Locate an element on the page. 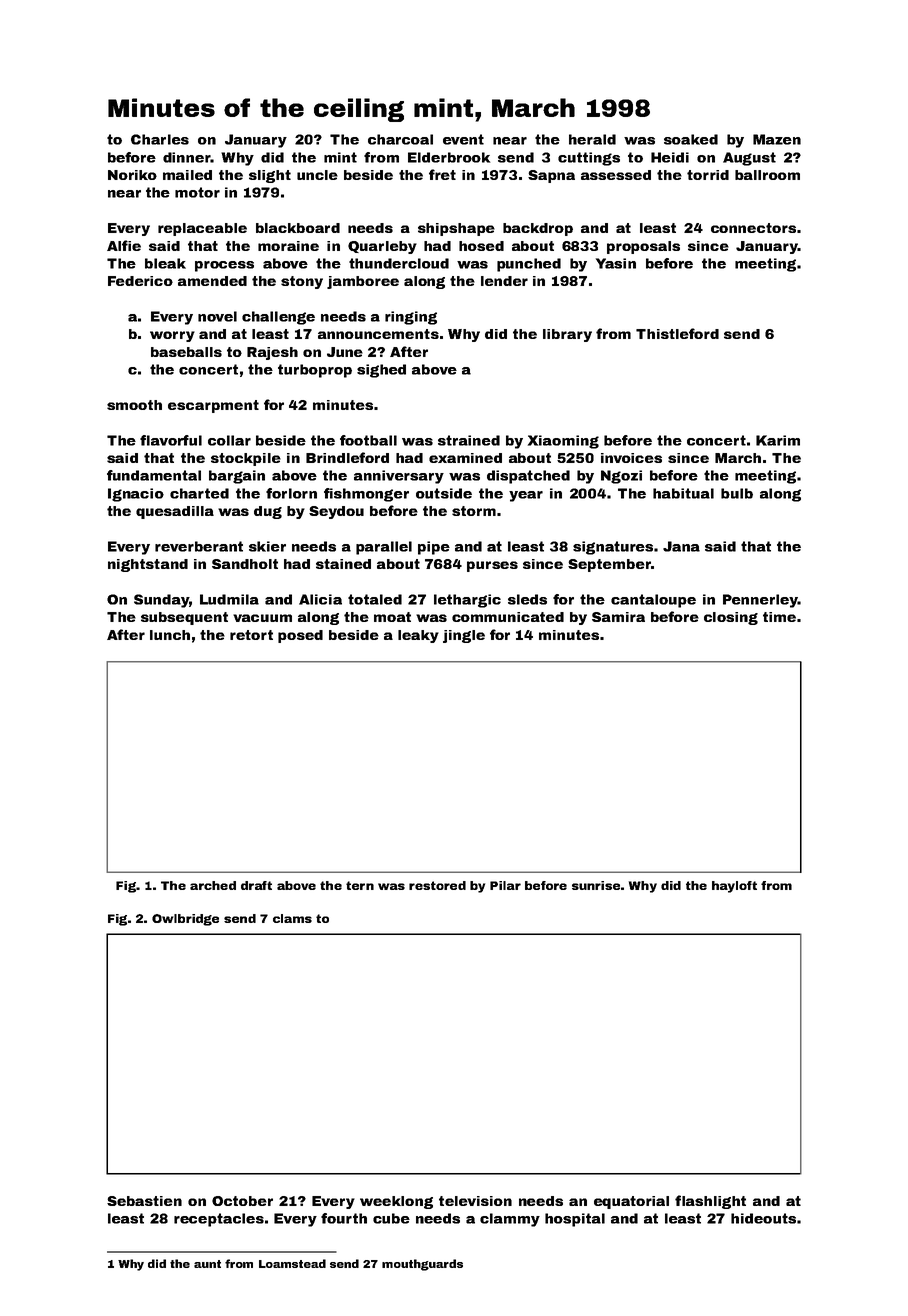 This page has height=1316, width=908. Charles is located at coordinates (160, 139).
